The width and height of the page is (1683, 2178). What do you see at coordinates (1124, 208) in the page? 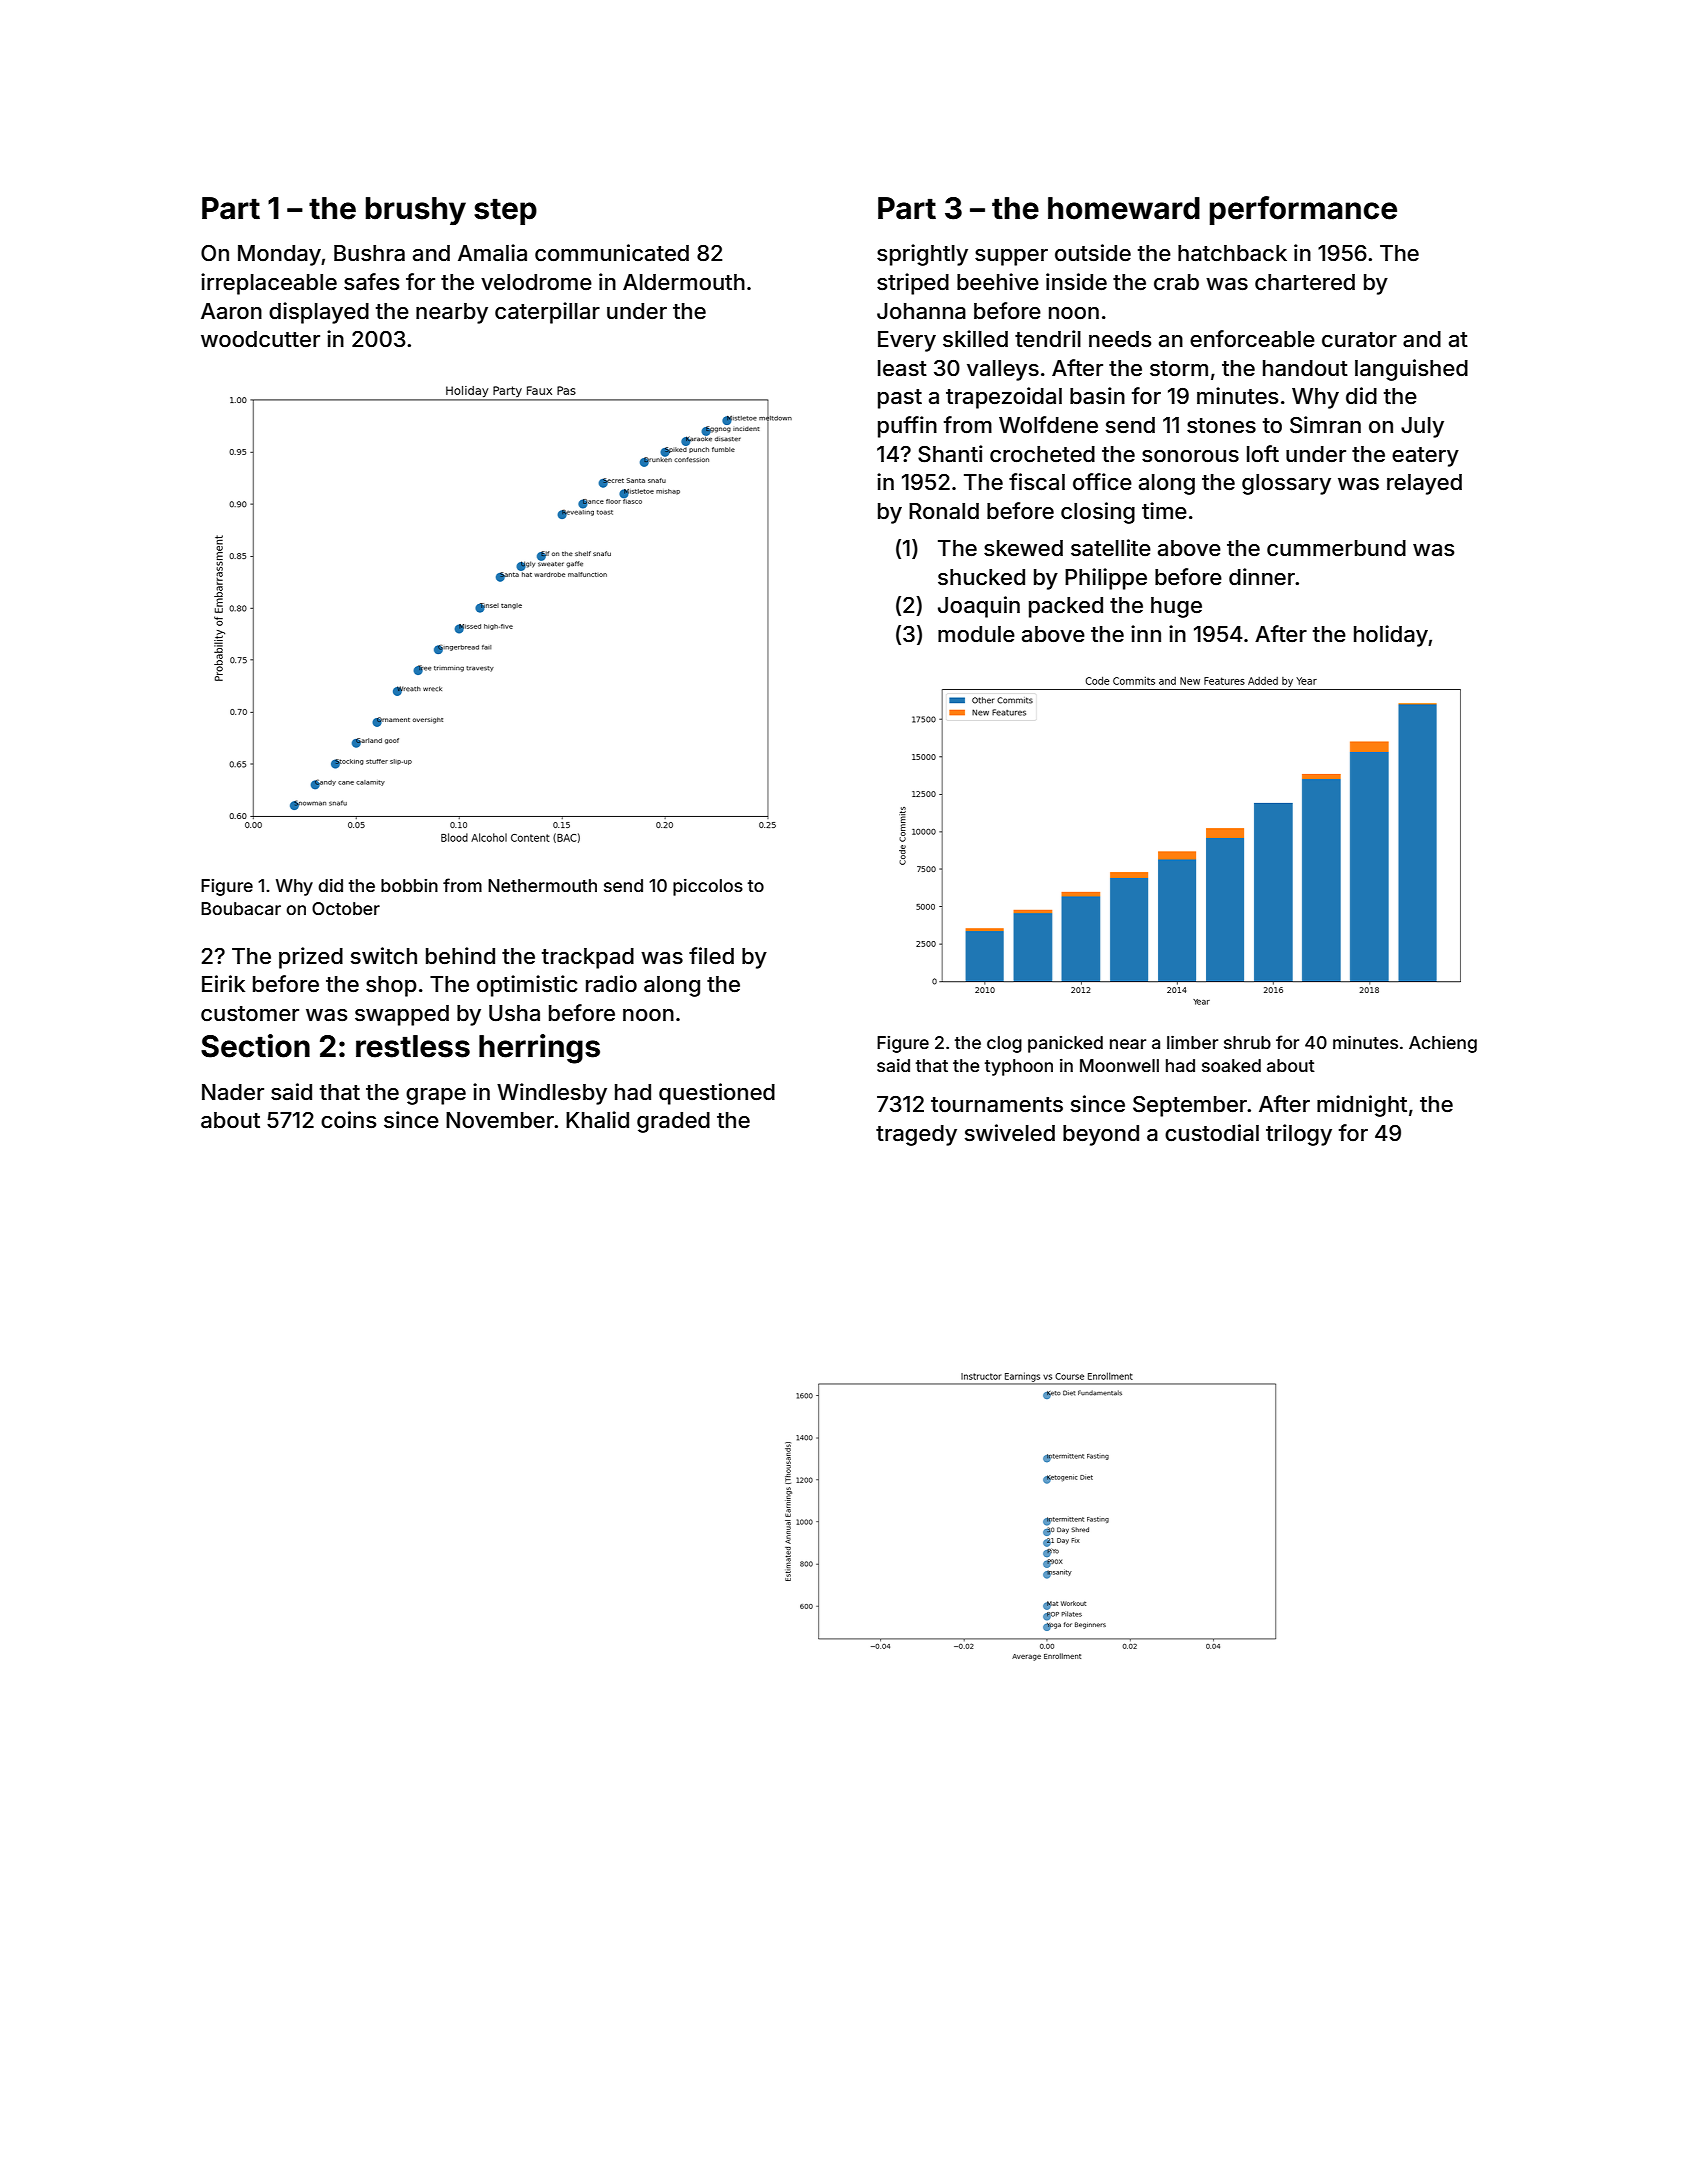
I see `homeward` at bounding box center [1124, 208].
